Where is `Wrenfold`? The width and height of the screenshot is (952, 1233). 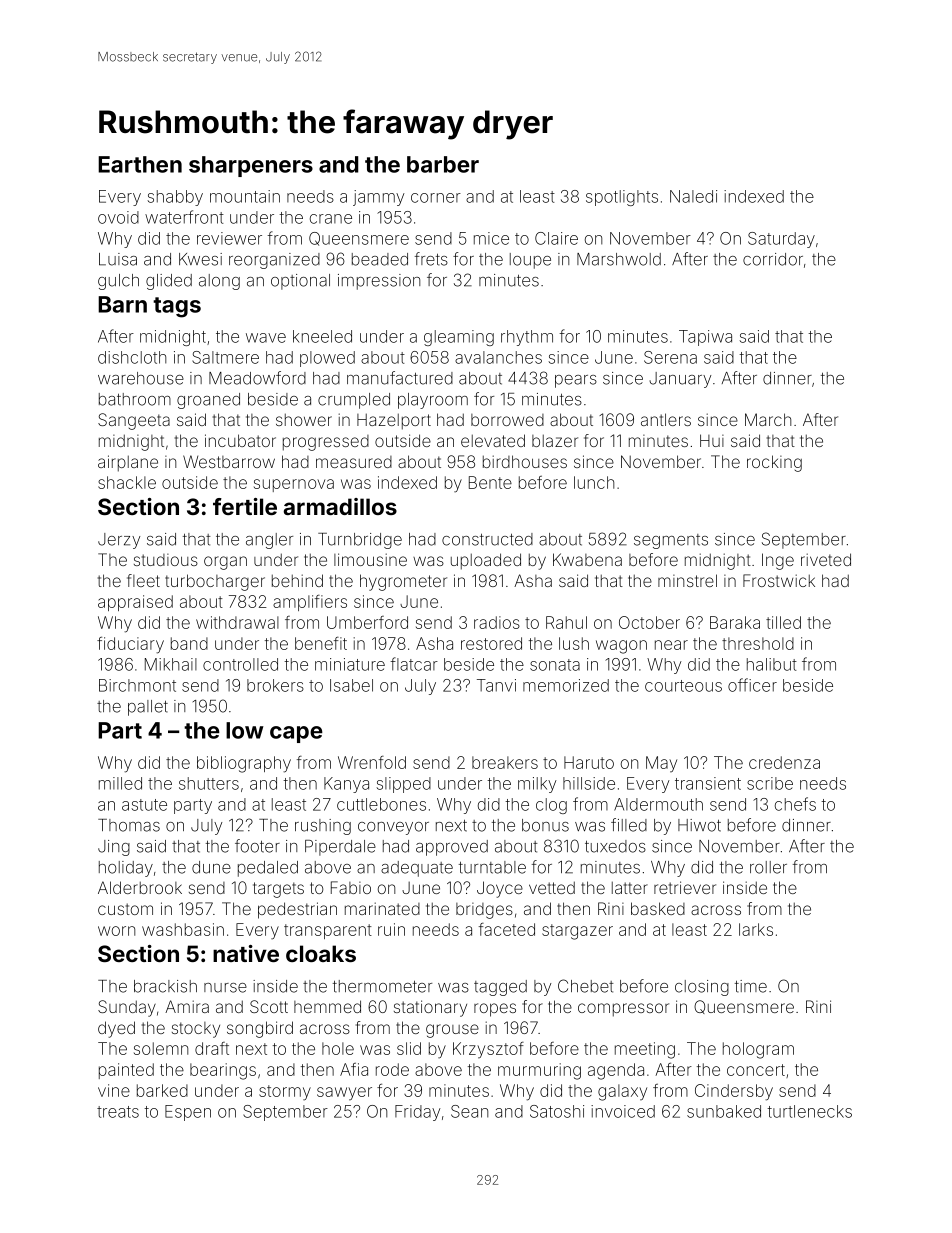
Wrenfold is located at coordinates (372, 762).
